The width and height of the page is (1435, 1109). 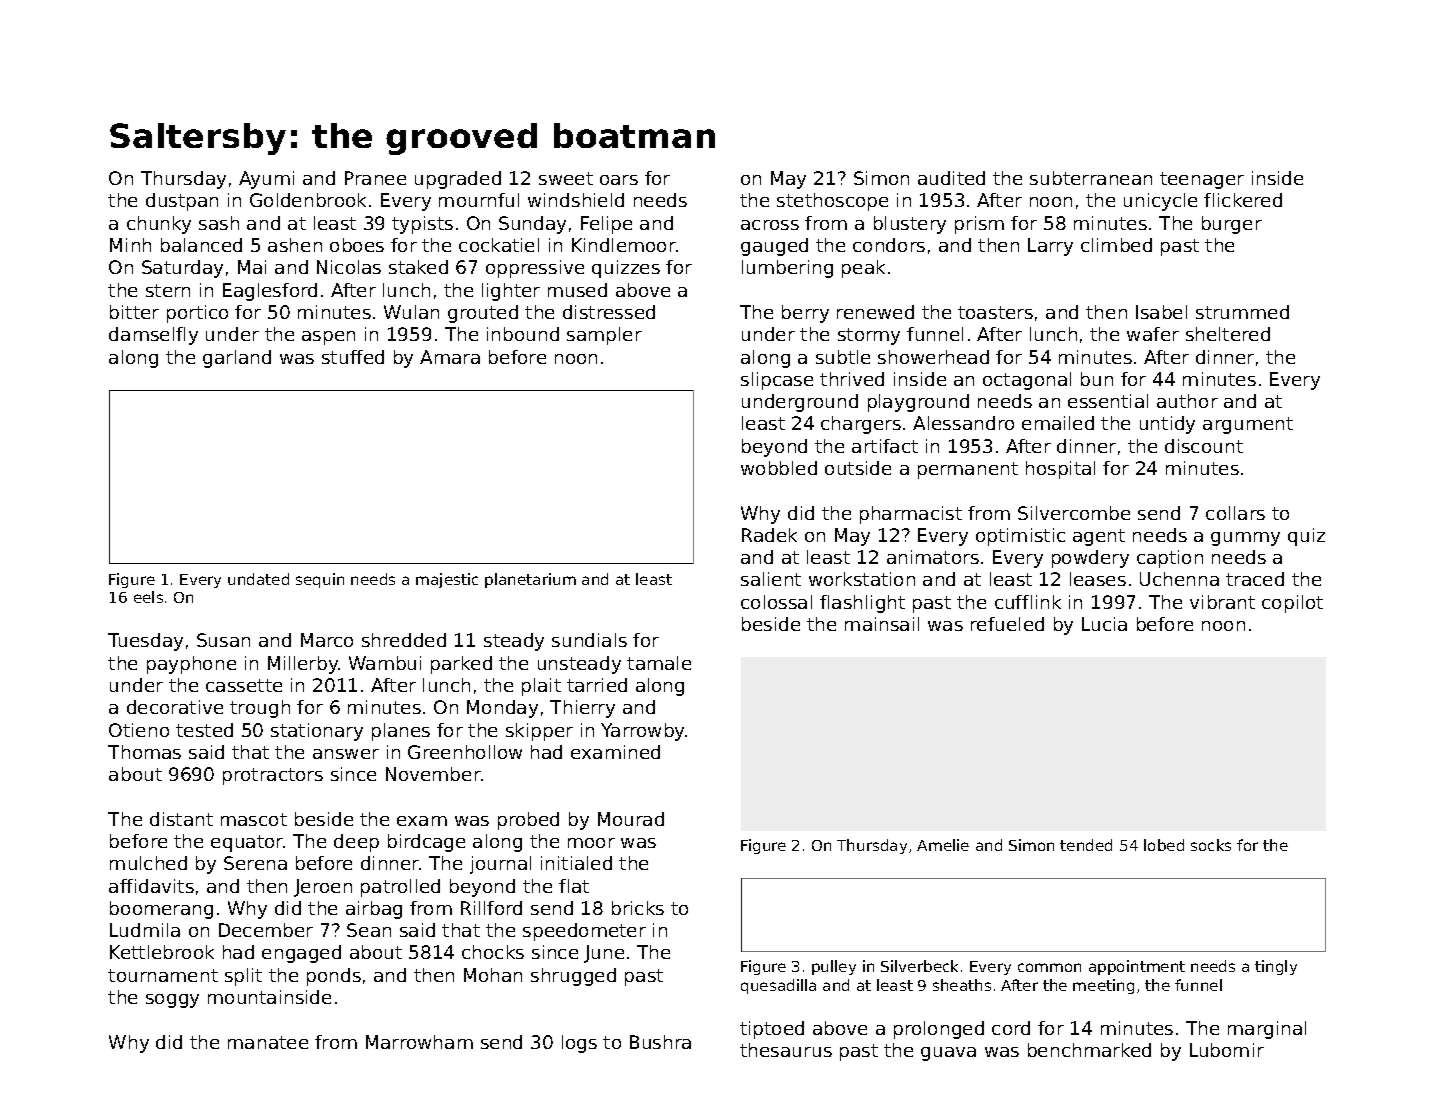 I want to click on thesaurus, so click(x=786, y=1050).
